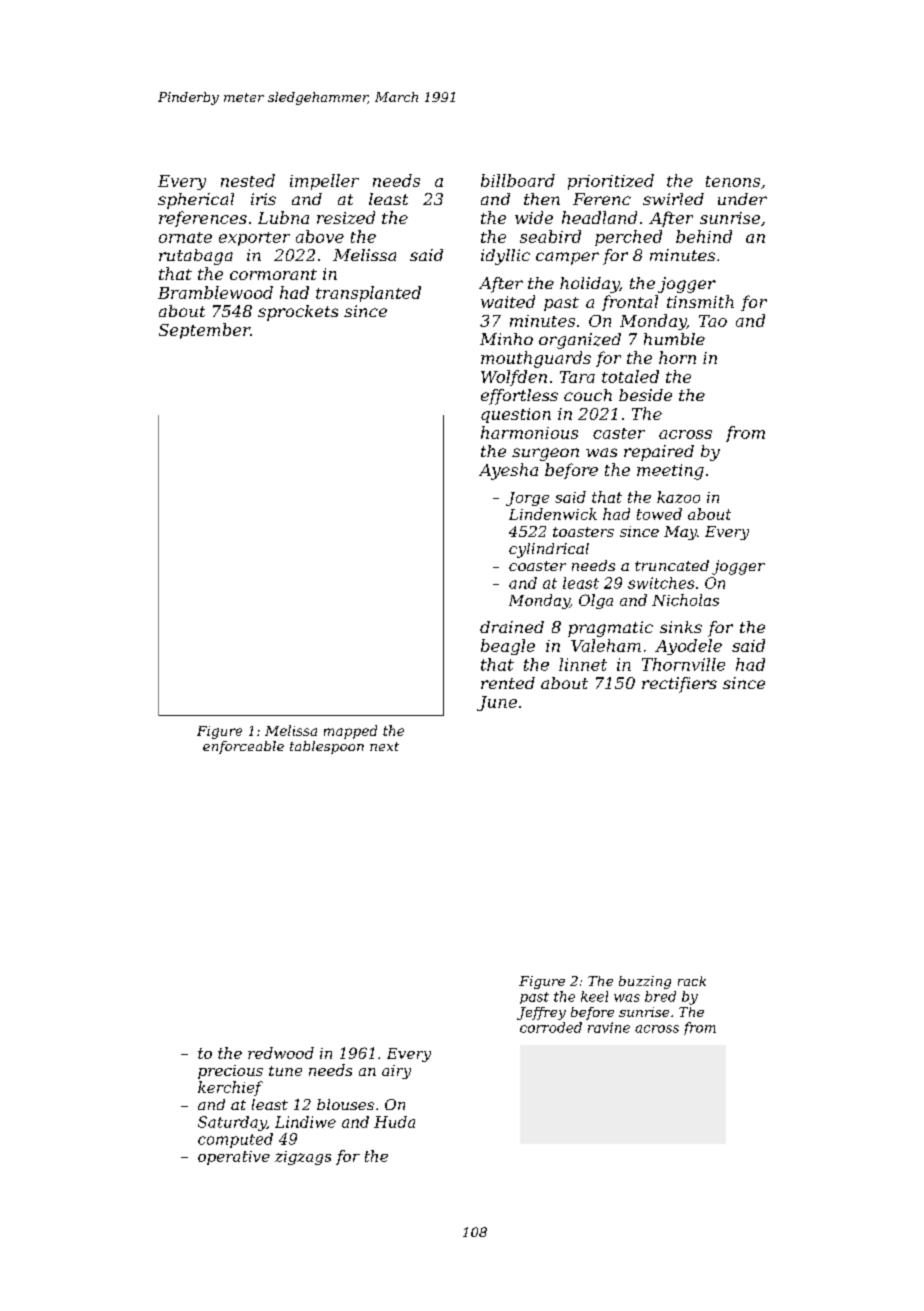 The height and width of the page is (1311, 924). What do you see at coordinates (681, 627) in the page?
I see `sinks` at bounding box center [681, 627].
